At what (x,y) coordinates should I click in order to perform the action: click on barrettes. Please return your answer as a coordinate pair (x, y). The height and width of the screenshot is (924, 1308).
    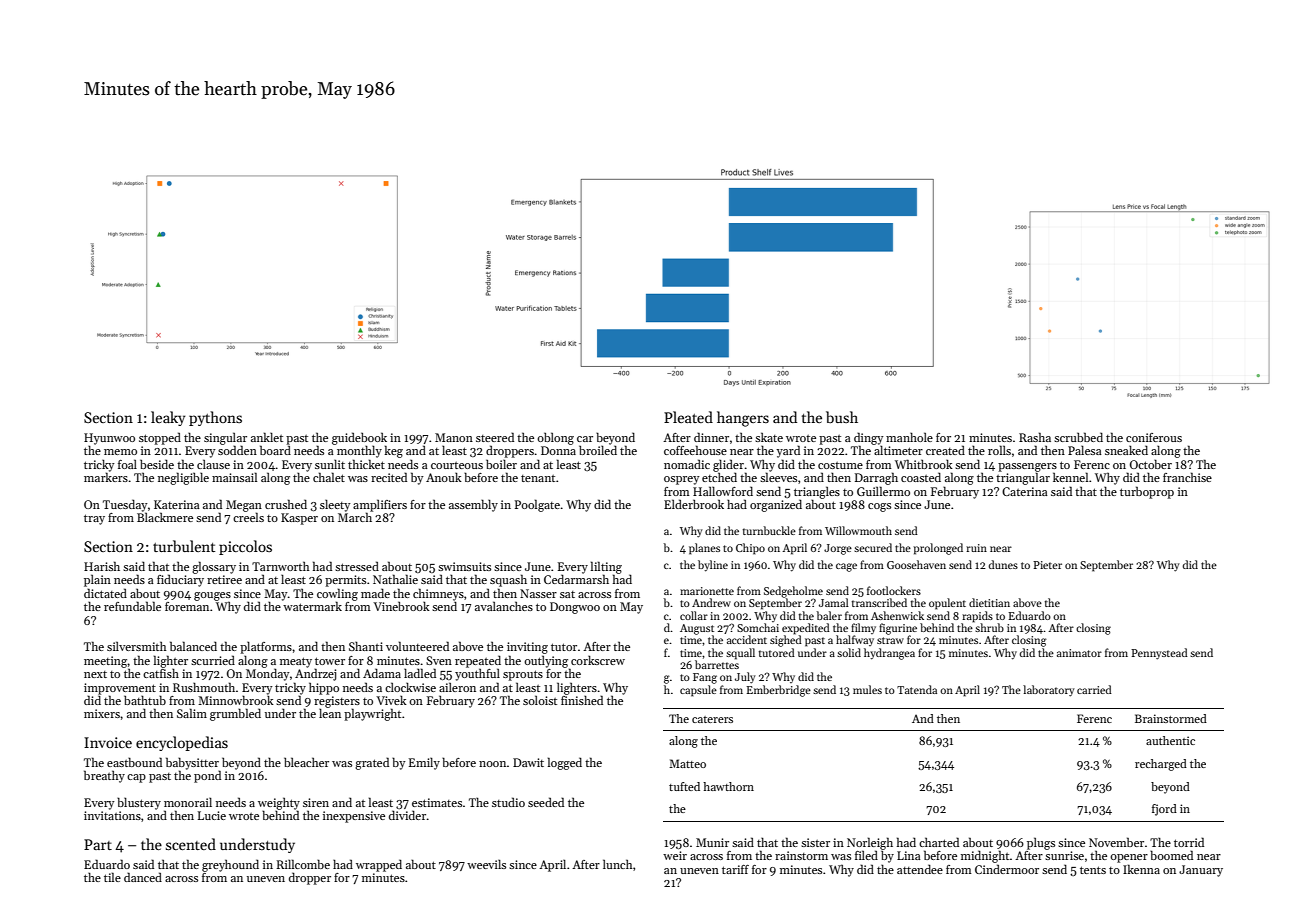
    Looking at the image, I should click on (717, 664).
